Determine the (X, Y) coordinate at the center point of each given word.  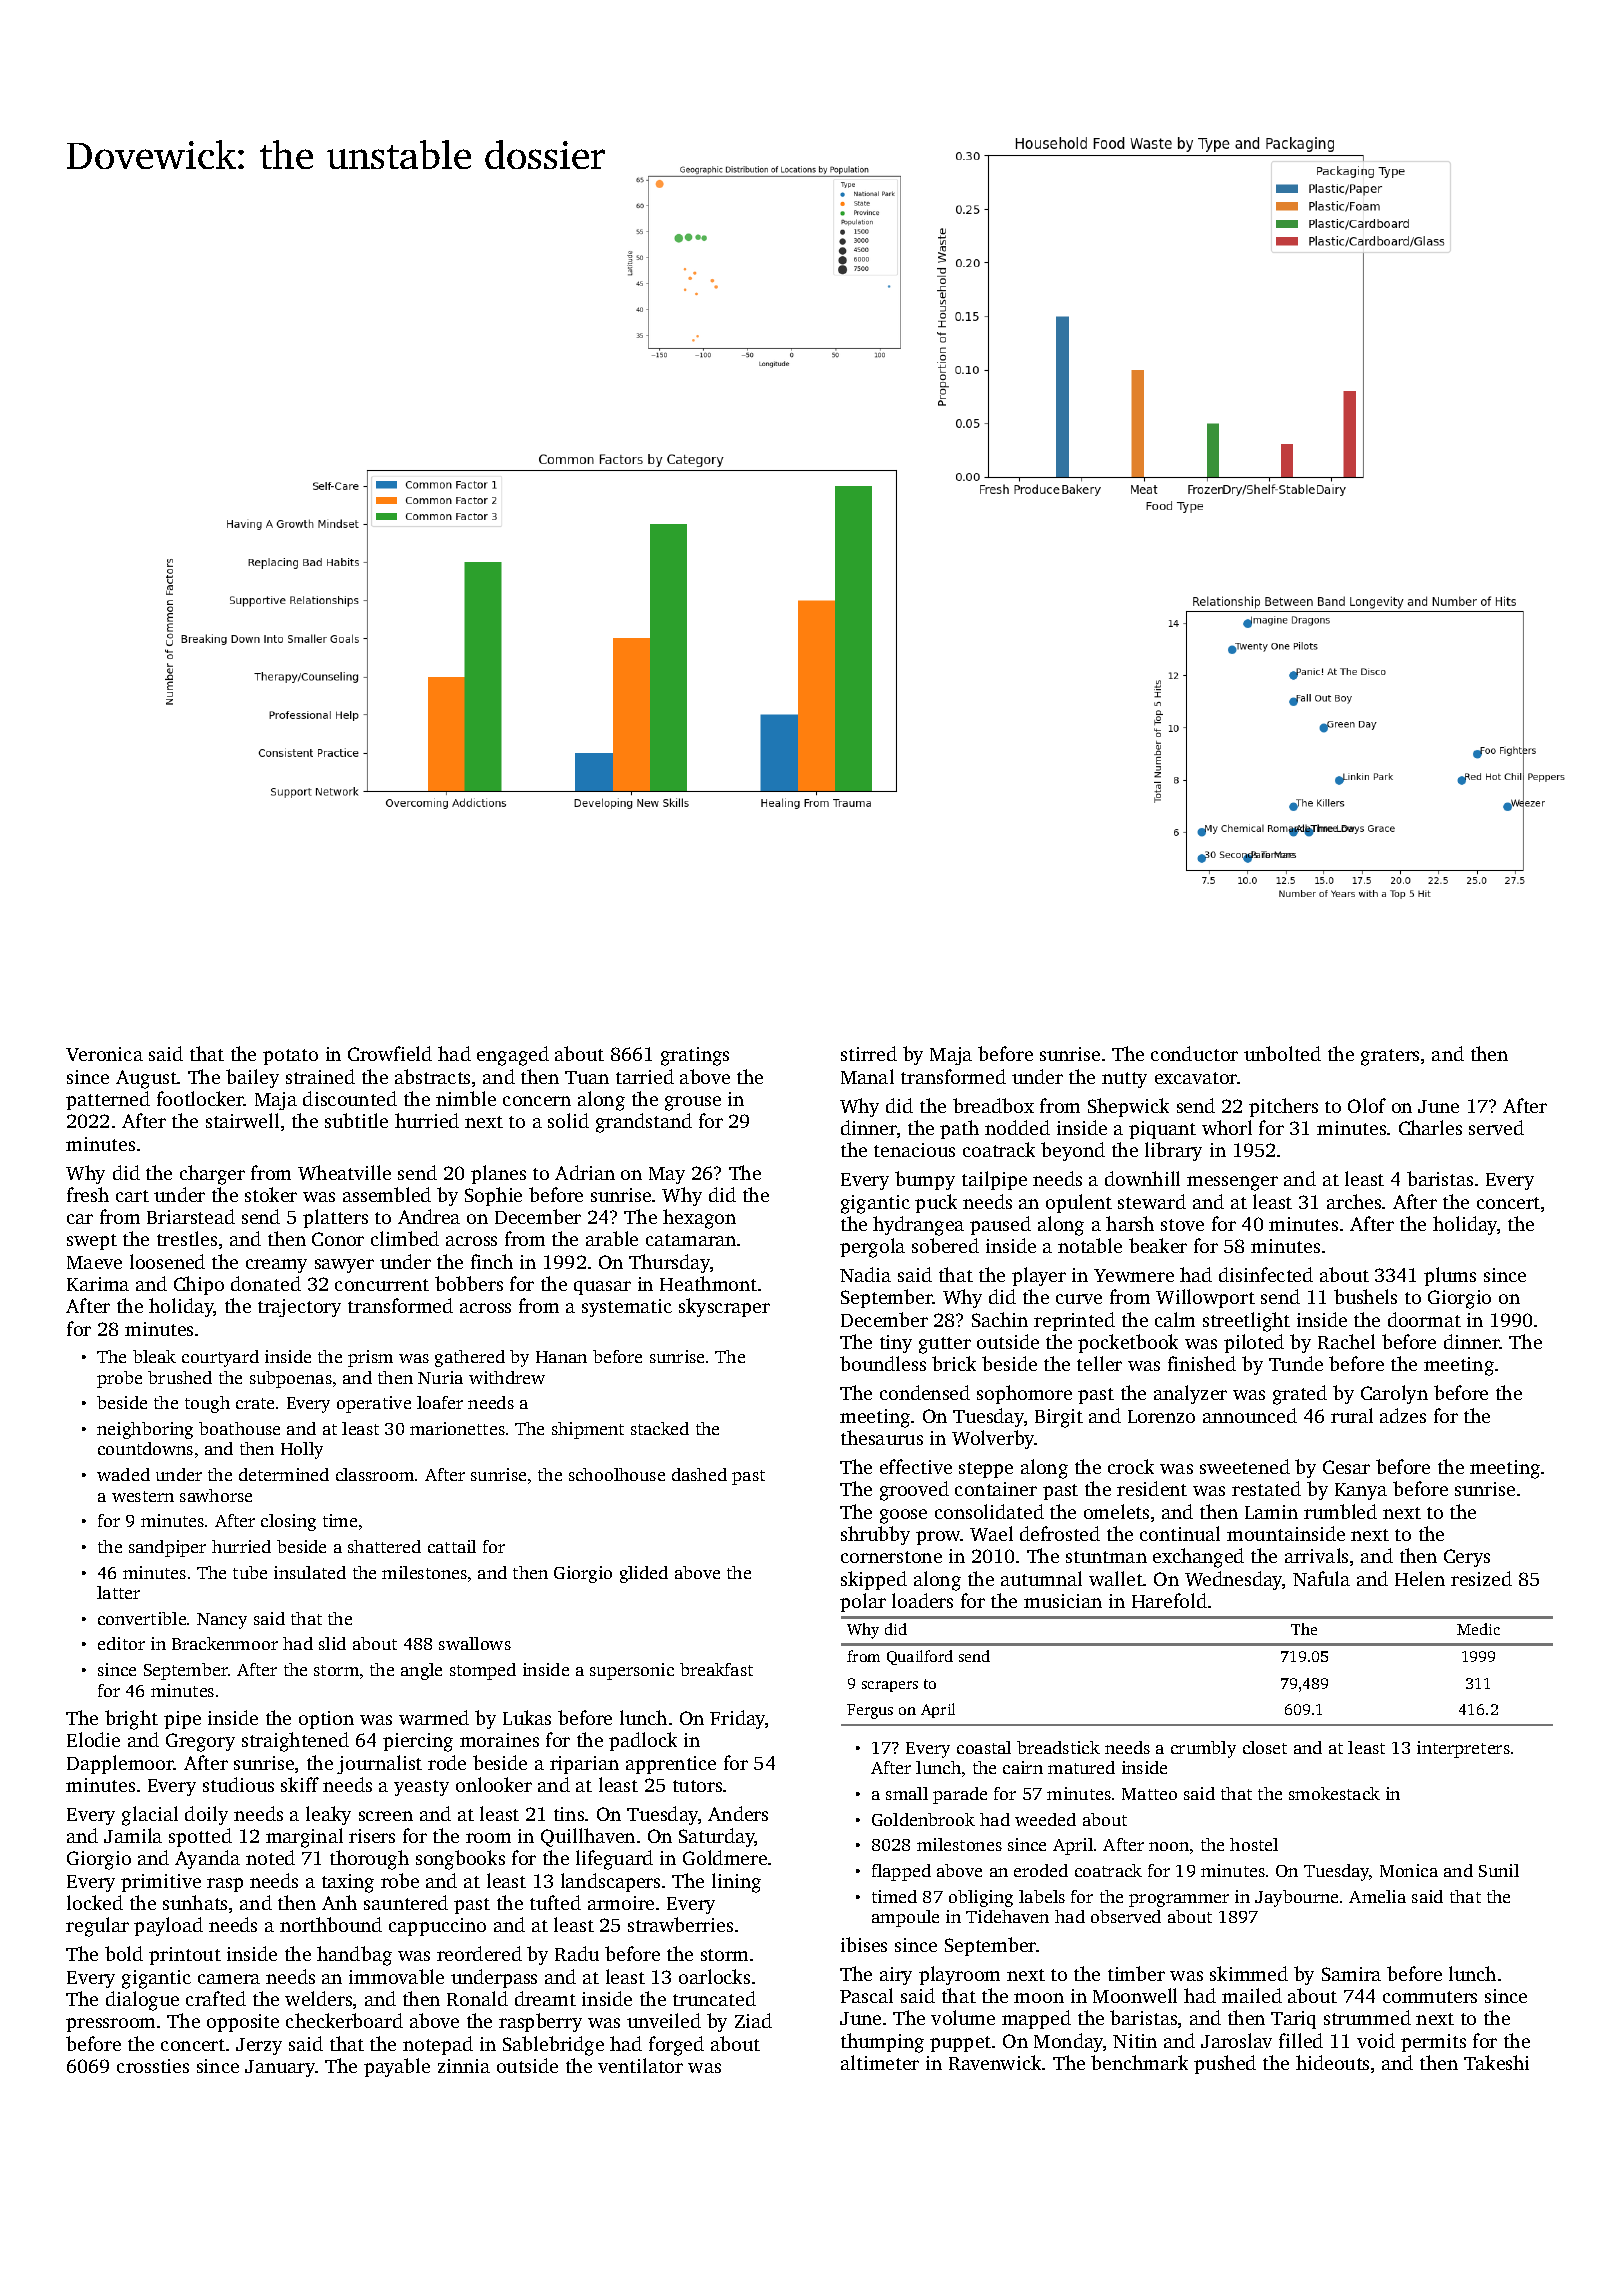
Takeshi (1496, 2062)
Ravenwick (995, 2062)
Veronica (104, 1054)
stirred (869, 1053)
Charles (1430, 1127)
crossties (153, 2066)
